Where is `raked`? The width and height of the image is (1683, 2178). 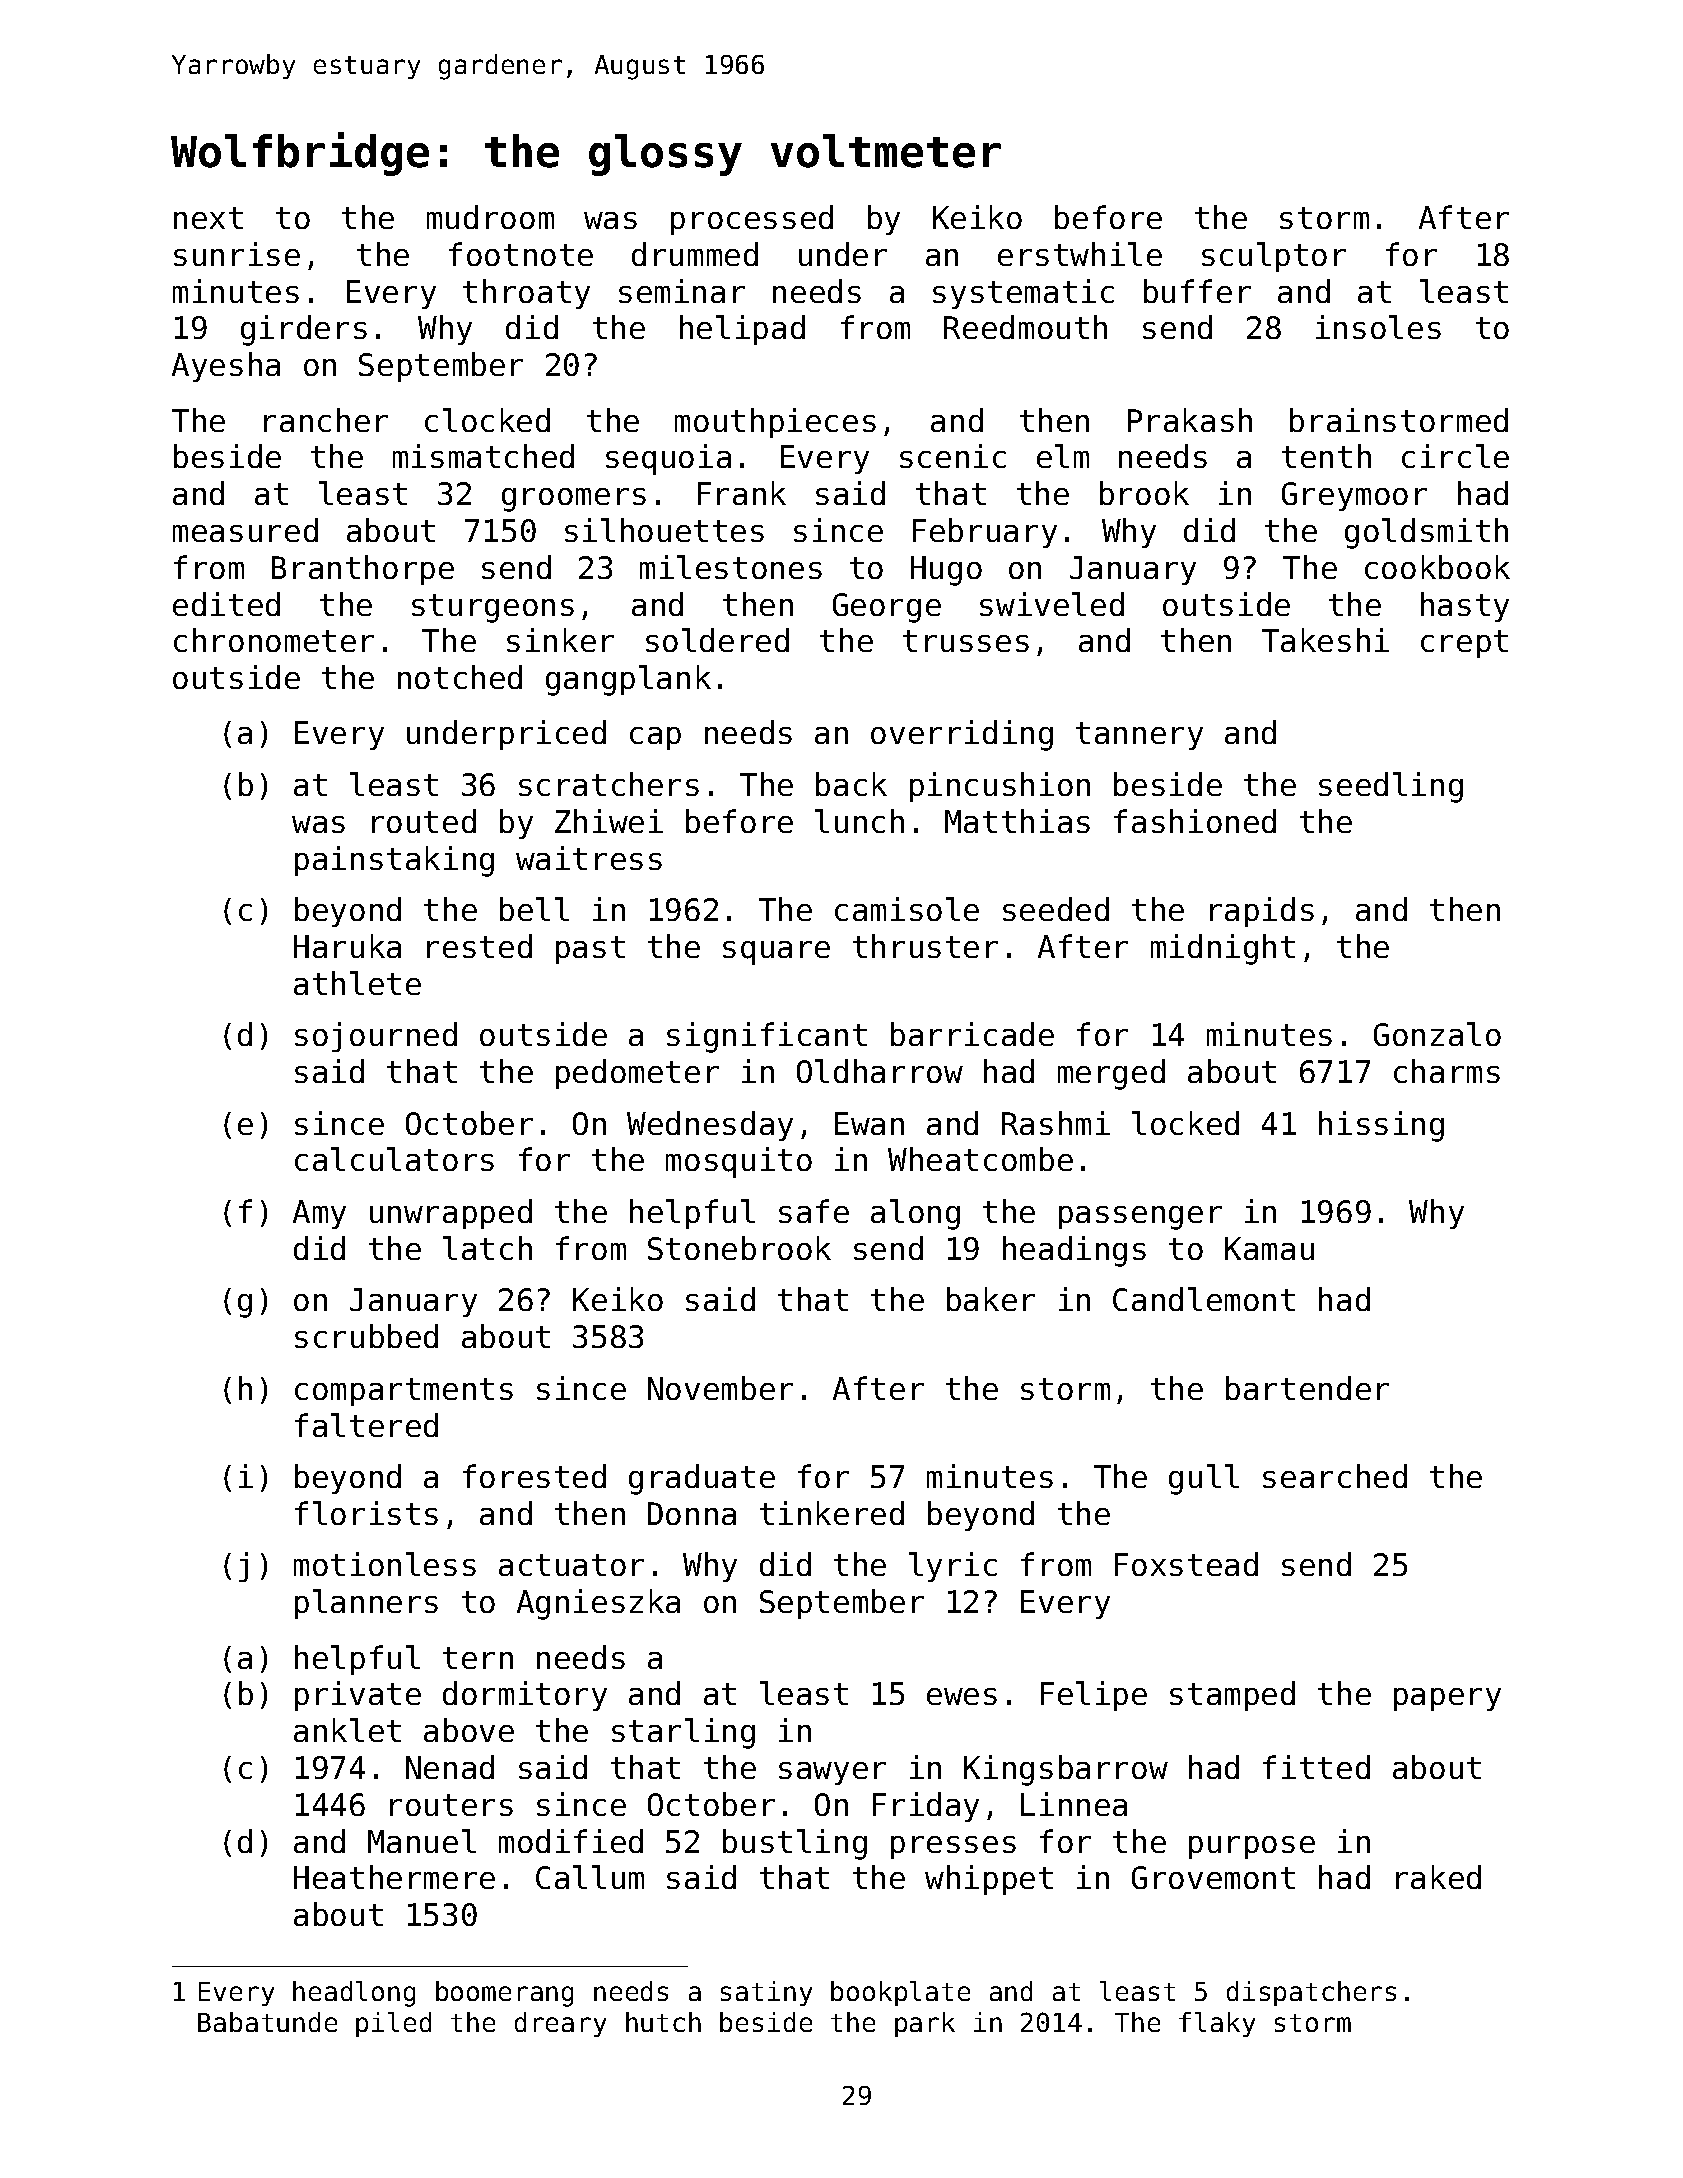 raked is located at coordinates (1438, 1877).
